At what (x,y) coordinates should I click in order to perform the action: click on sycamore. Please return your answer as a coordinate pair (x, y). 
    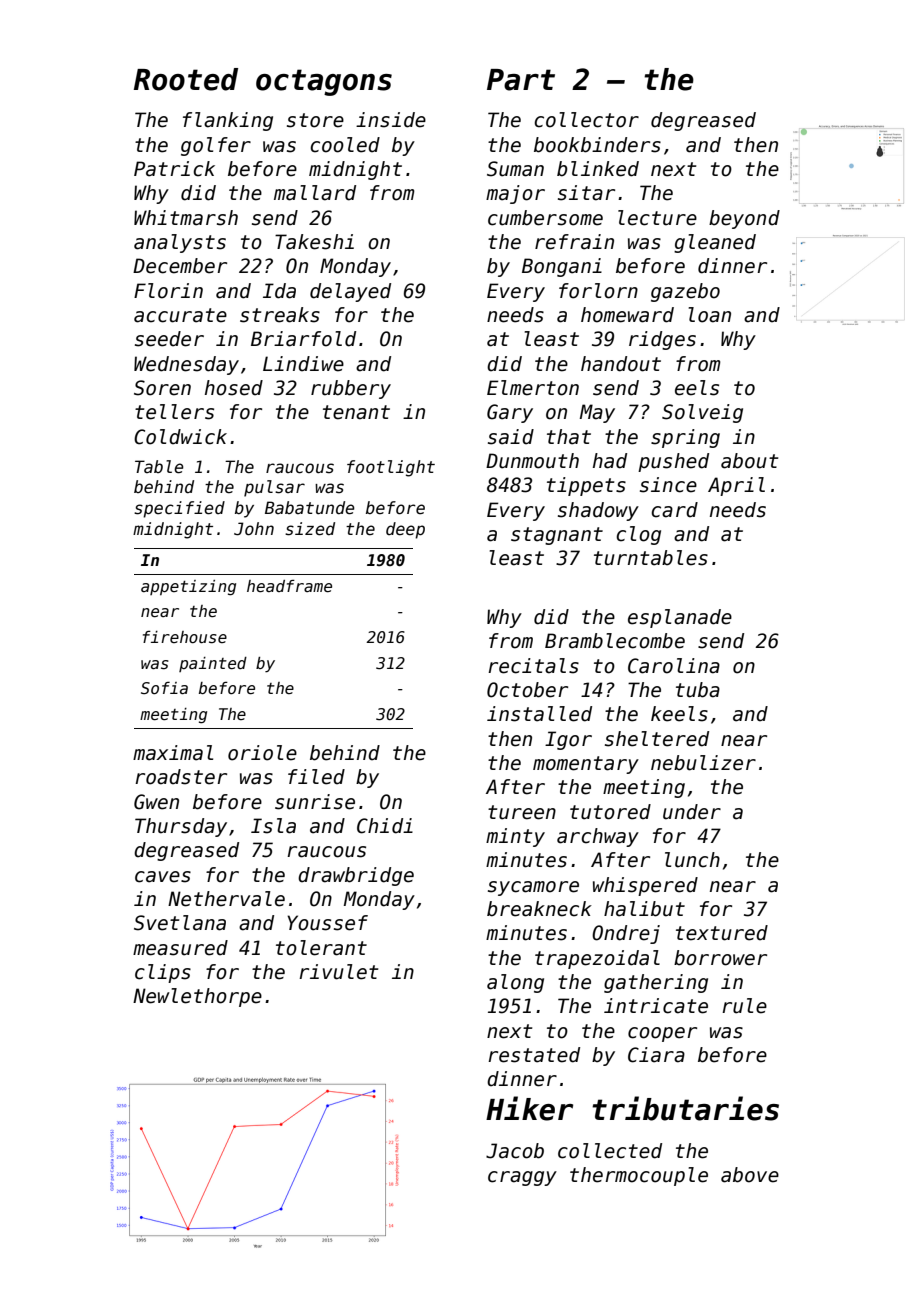
    Looking at the image, I should click on (533, 888).
